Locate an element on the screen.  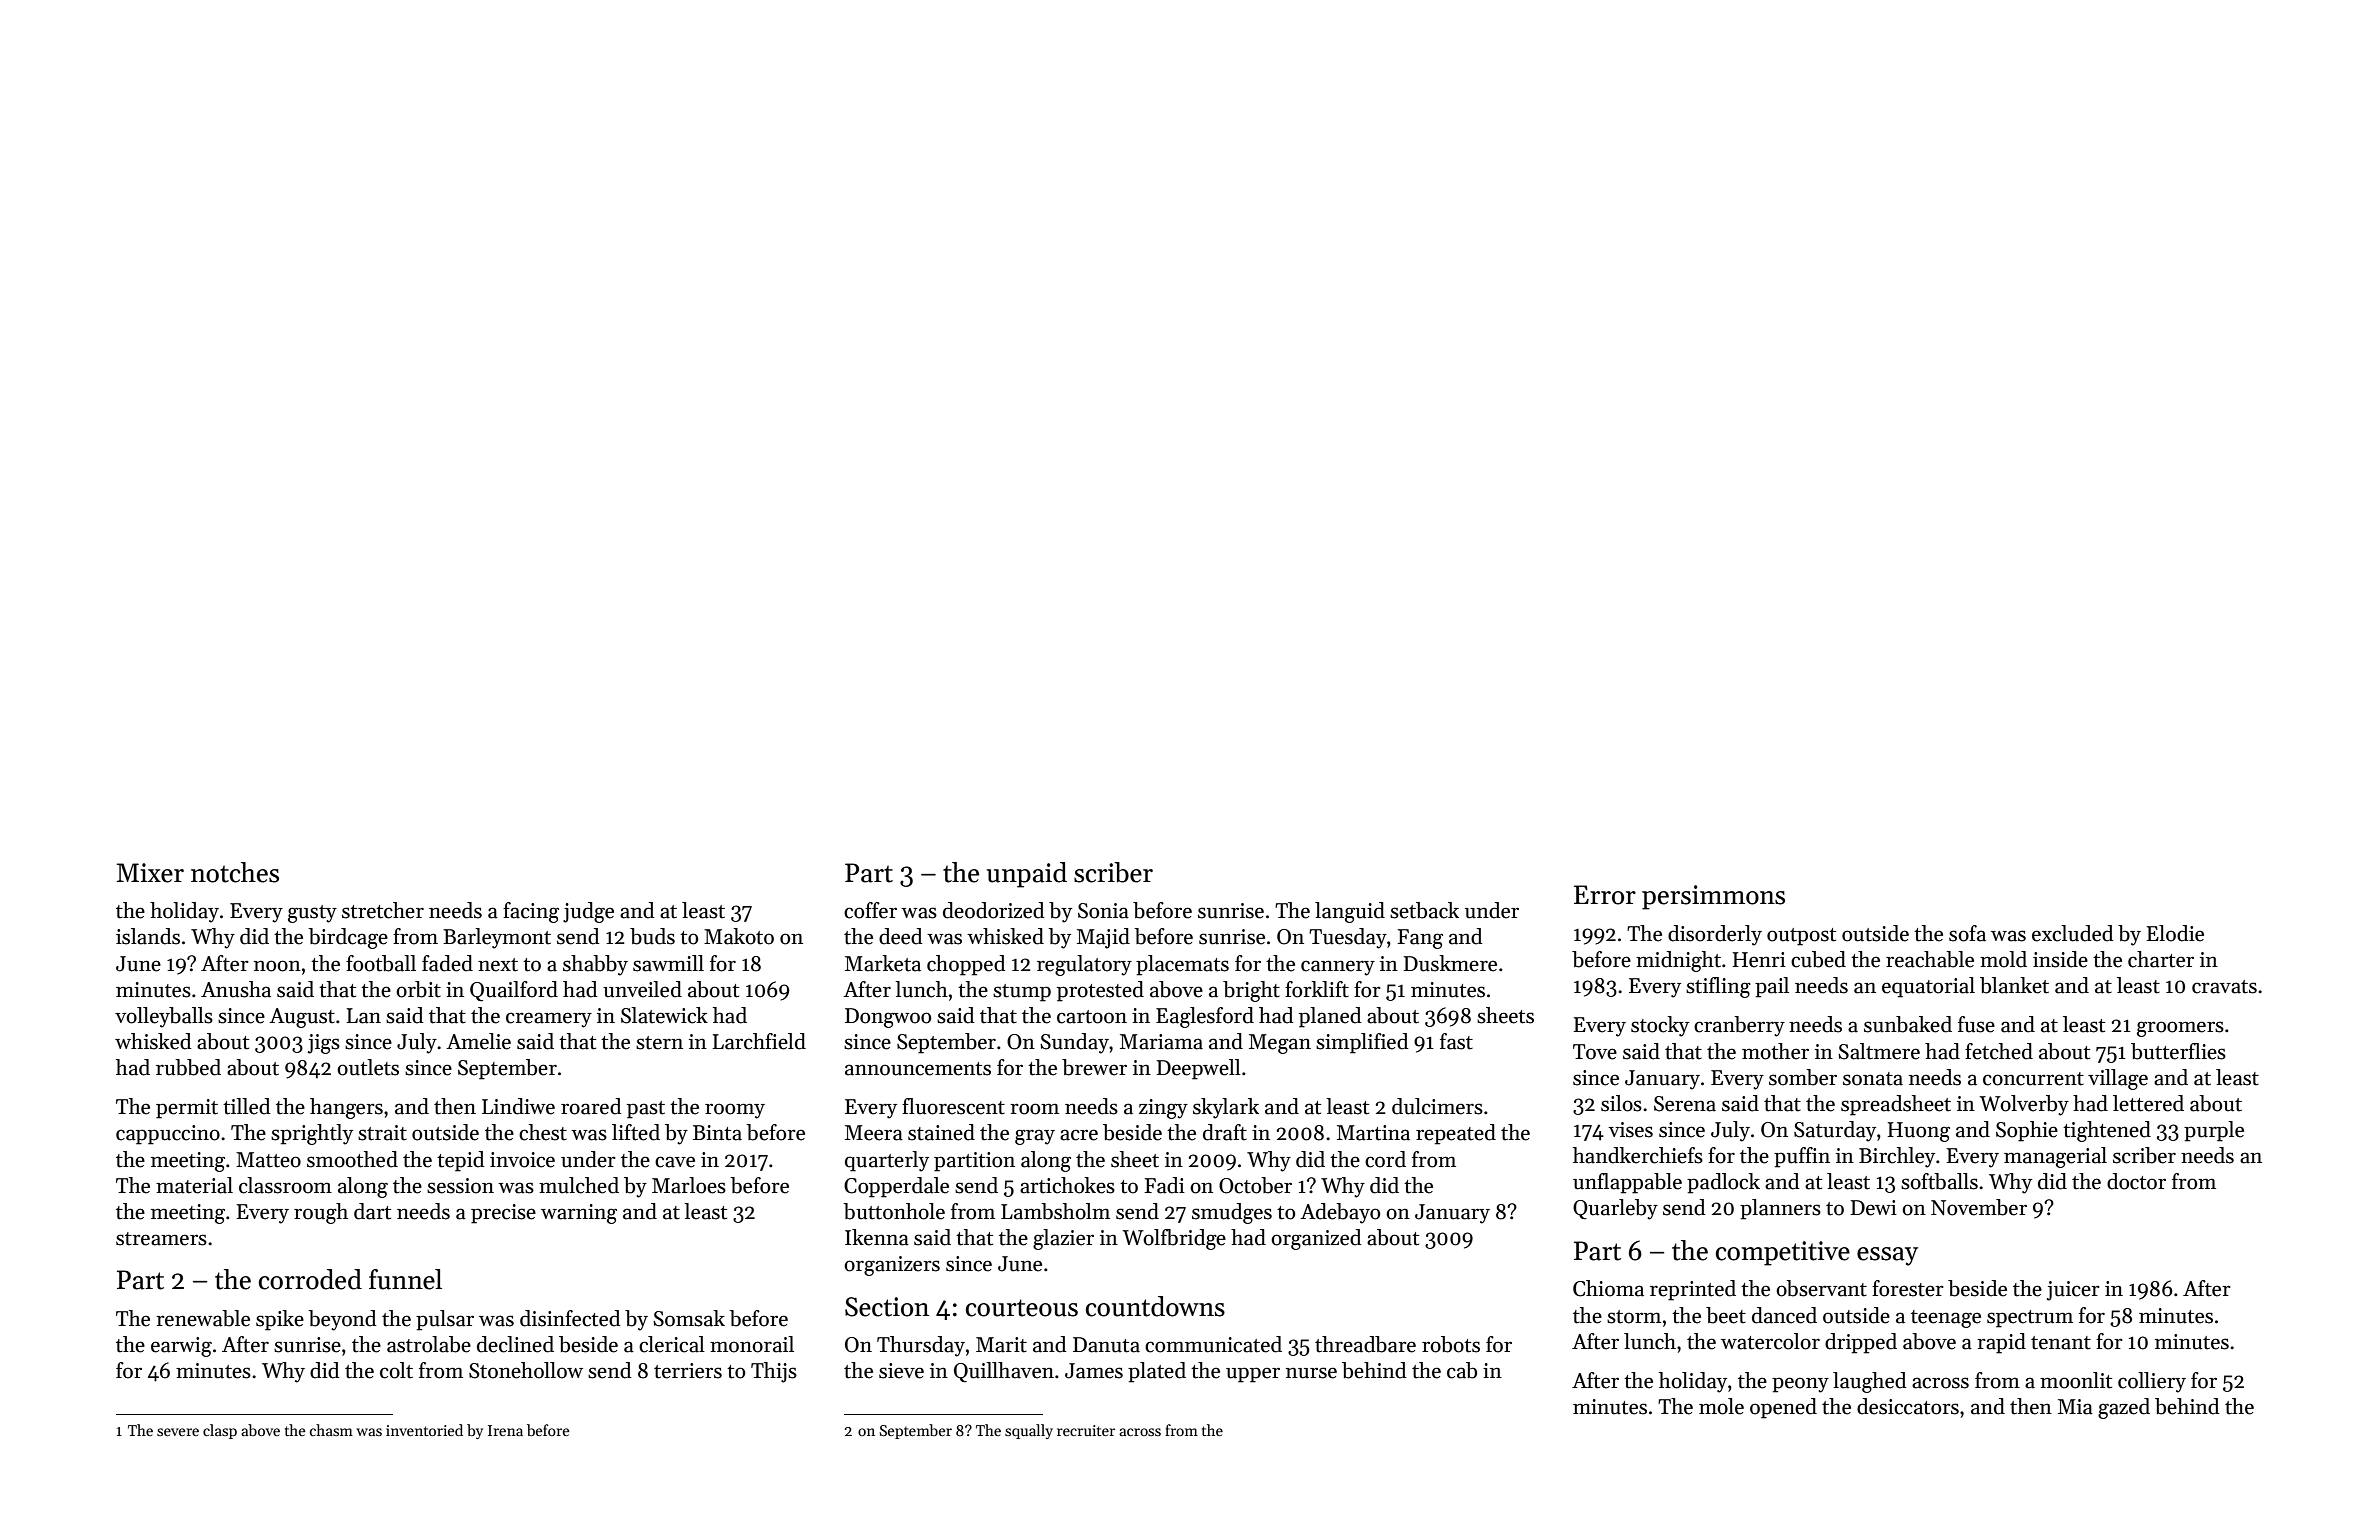
village is located at coordinates (2118, 1079).
